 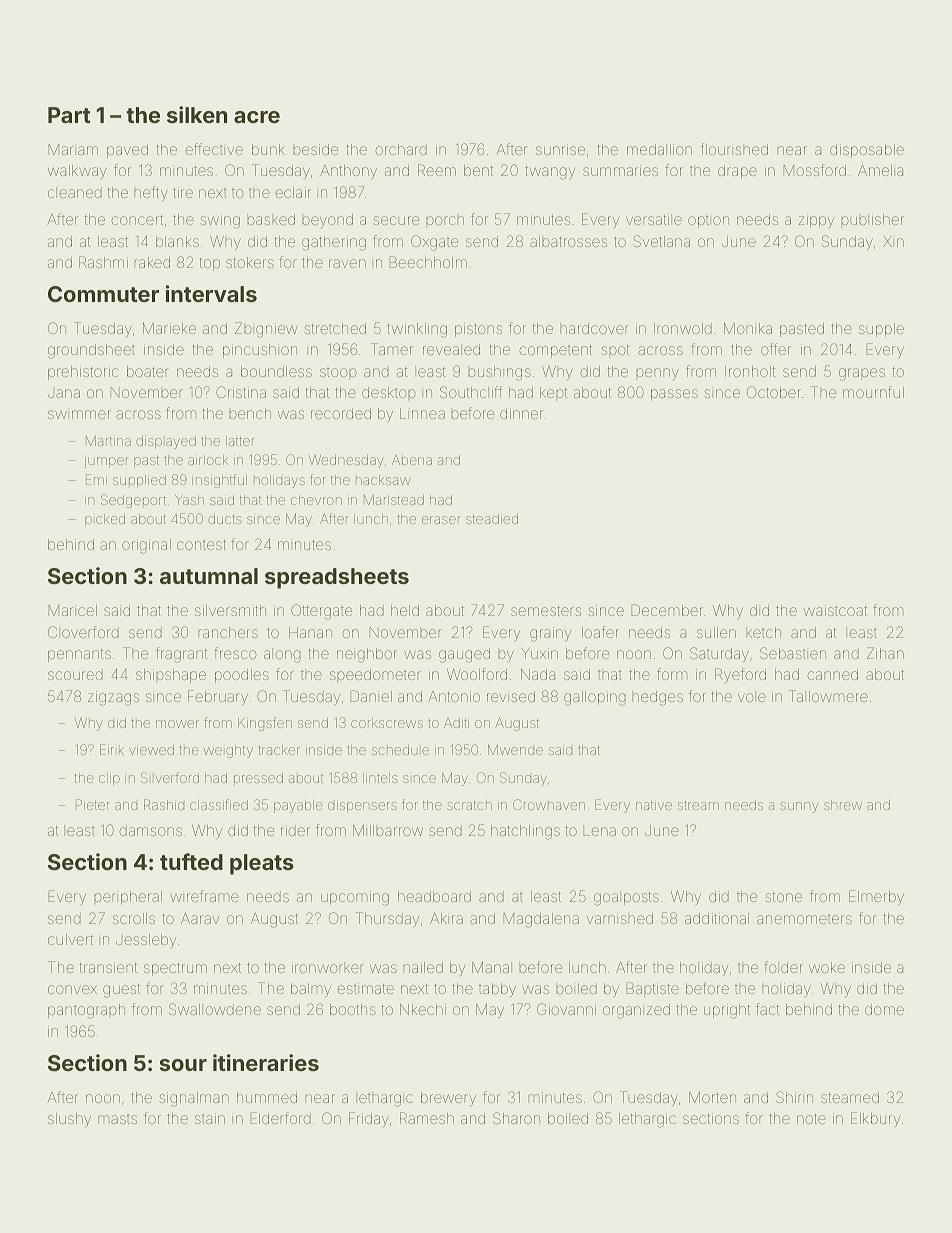 I want to click on disposable, so click(x=867, y=151).
